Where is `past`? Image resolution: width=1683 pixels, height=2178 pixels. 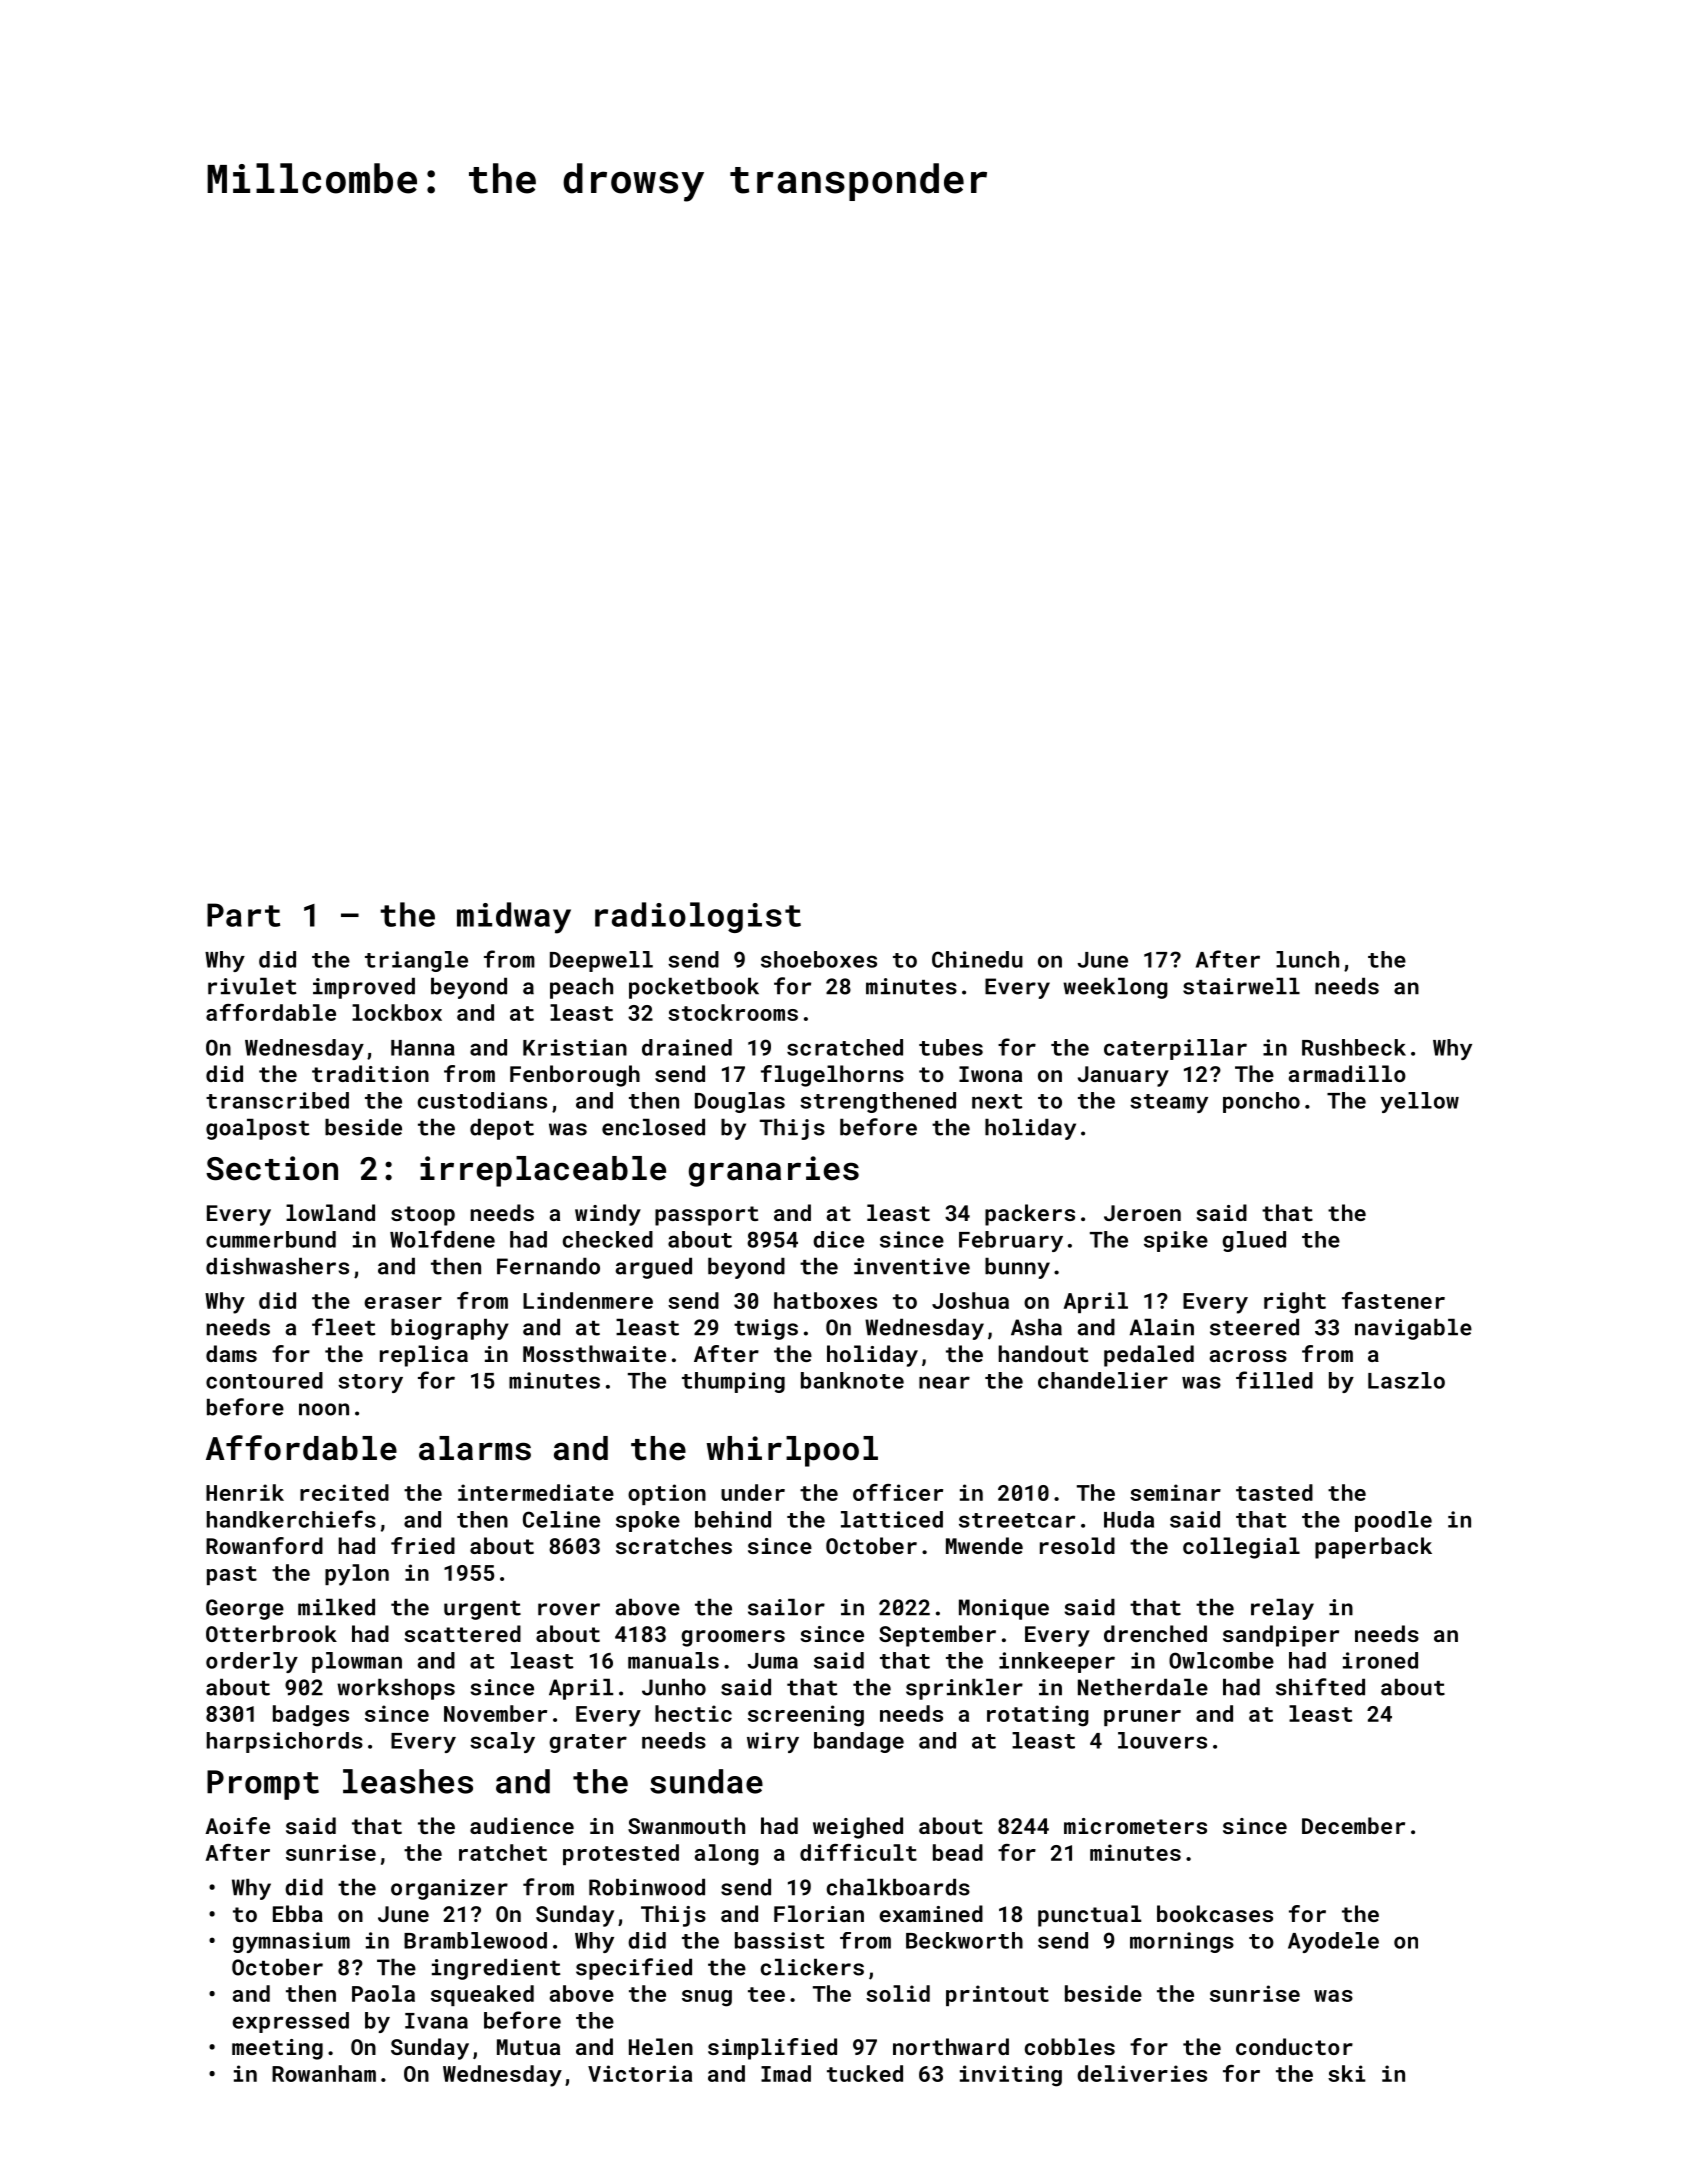
past is located at coordinates (232, 1575).
